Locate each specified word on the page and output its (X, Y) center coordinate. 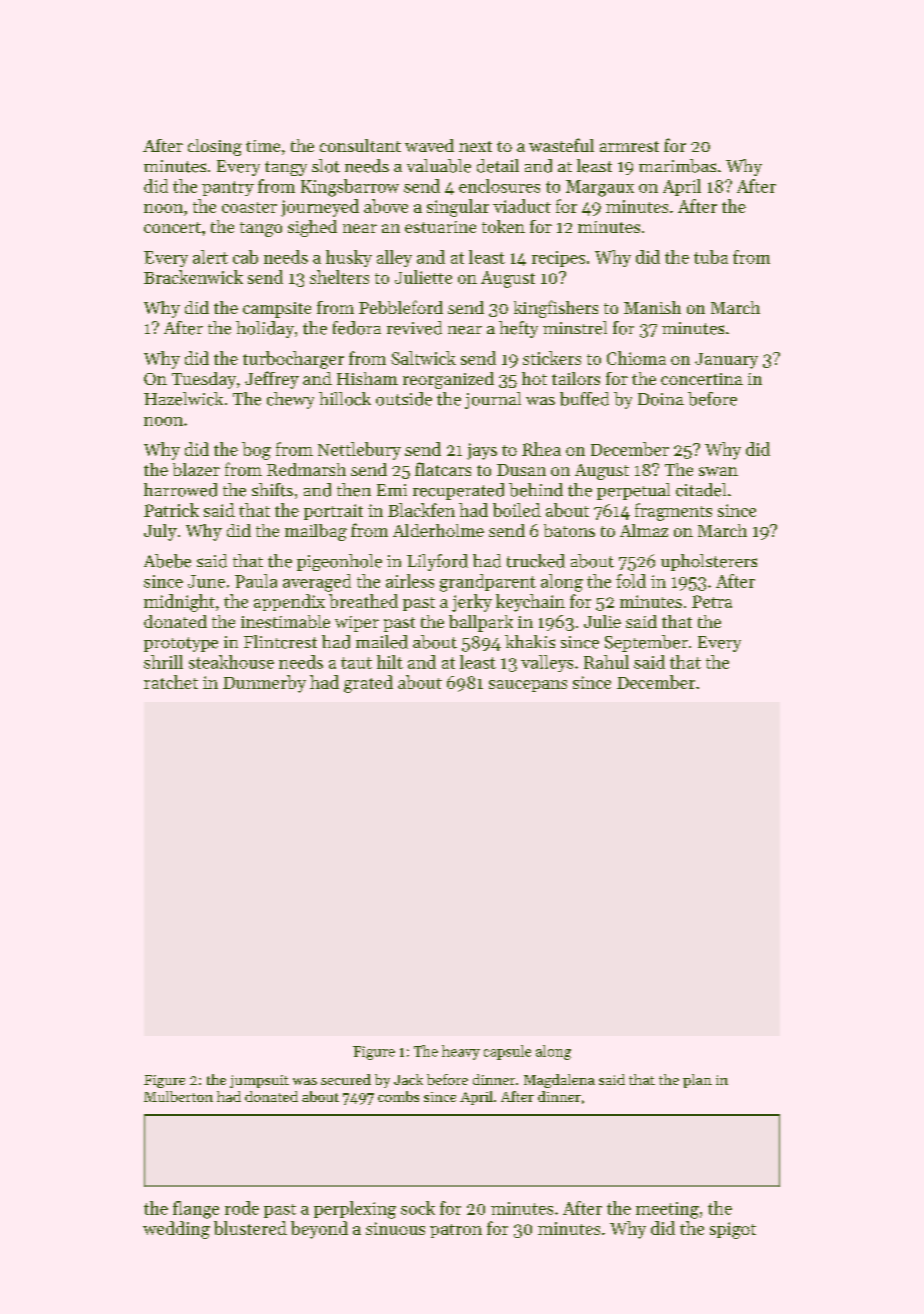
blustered (250, 1228)
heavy (461, 1052)
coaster (249, 207)
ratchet (171, 682)
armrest (629, 146)
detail (498, 166)
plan (697, 1081)
